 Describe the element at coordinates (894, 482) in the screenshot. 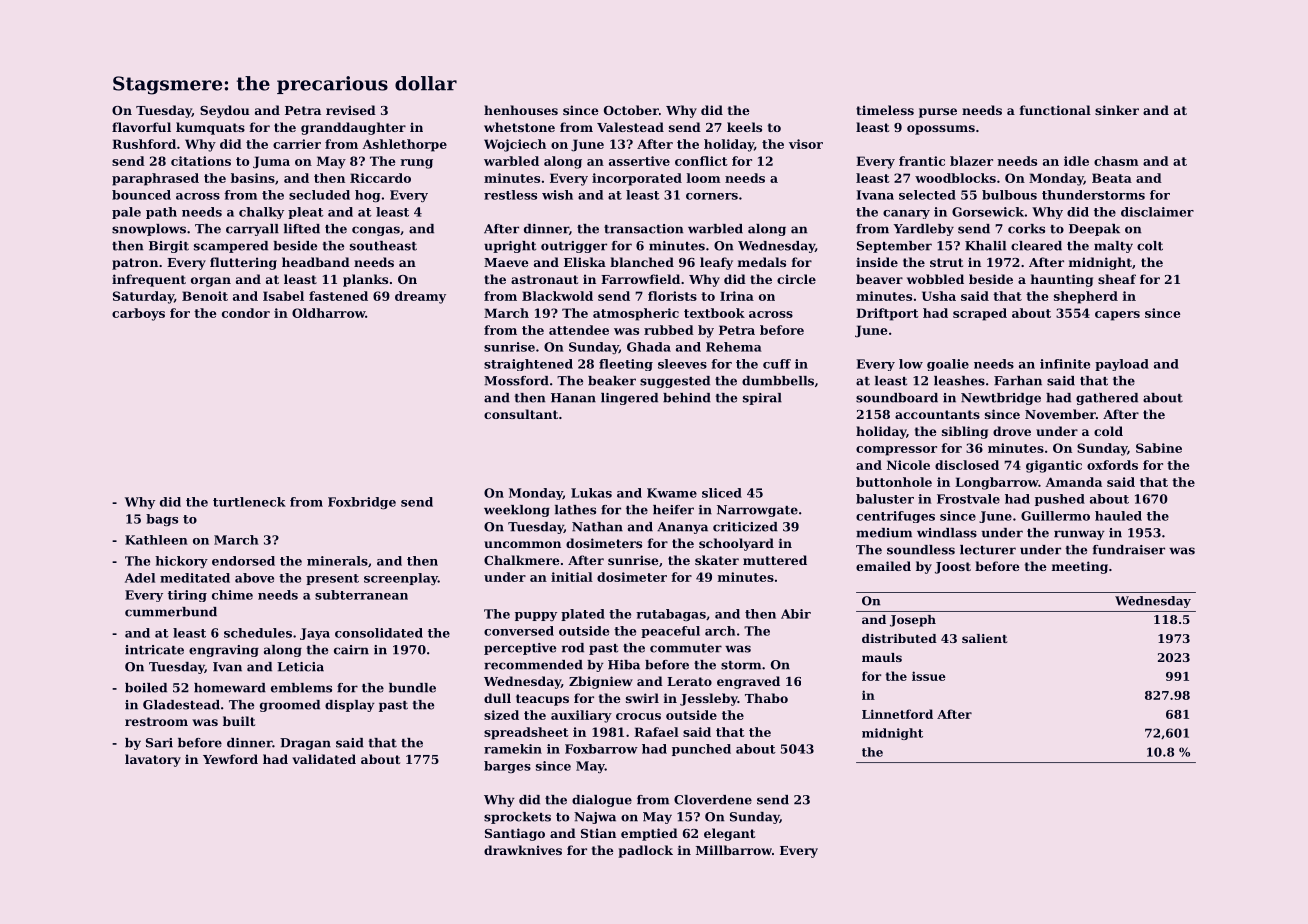

I see `buttonhole` at that location.
